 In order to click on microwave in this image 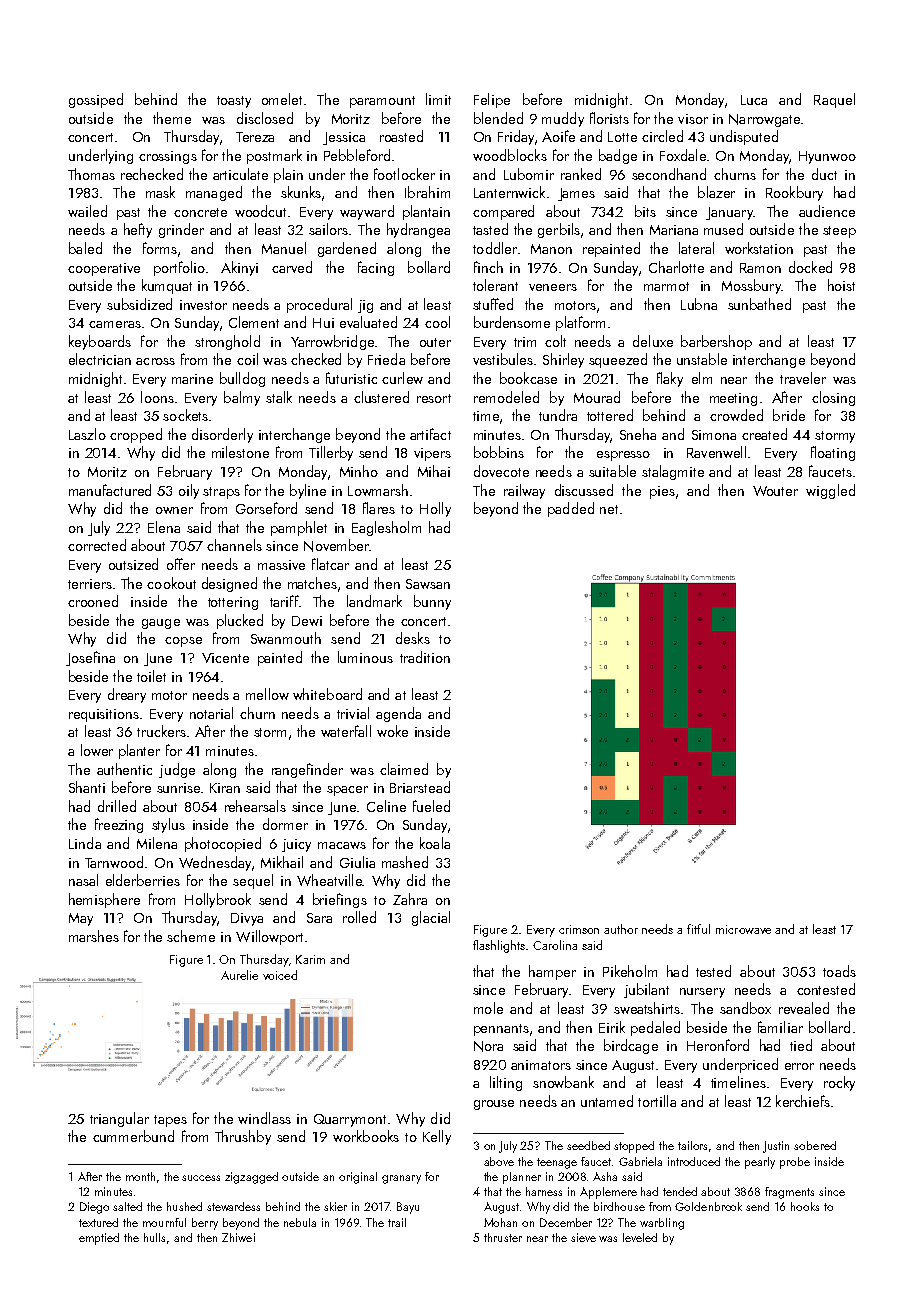, I will do `click(743, 929)`.
